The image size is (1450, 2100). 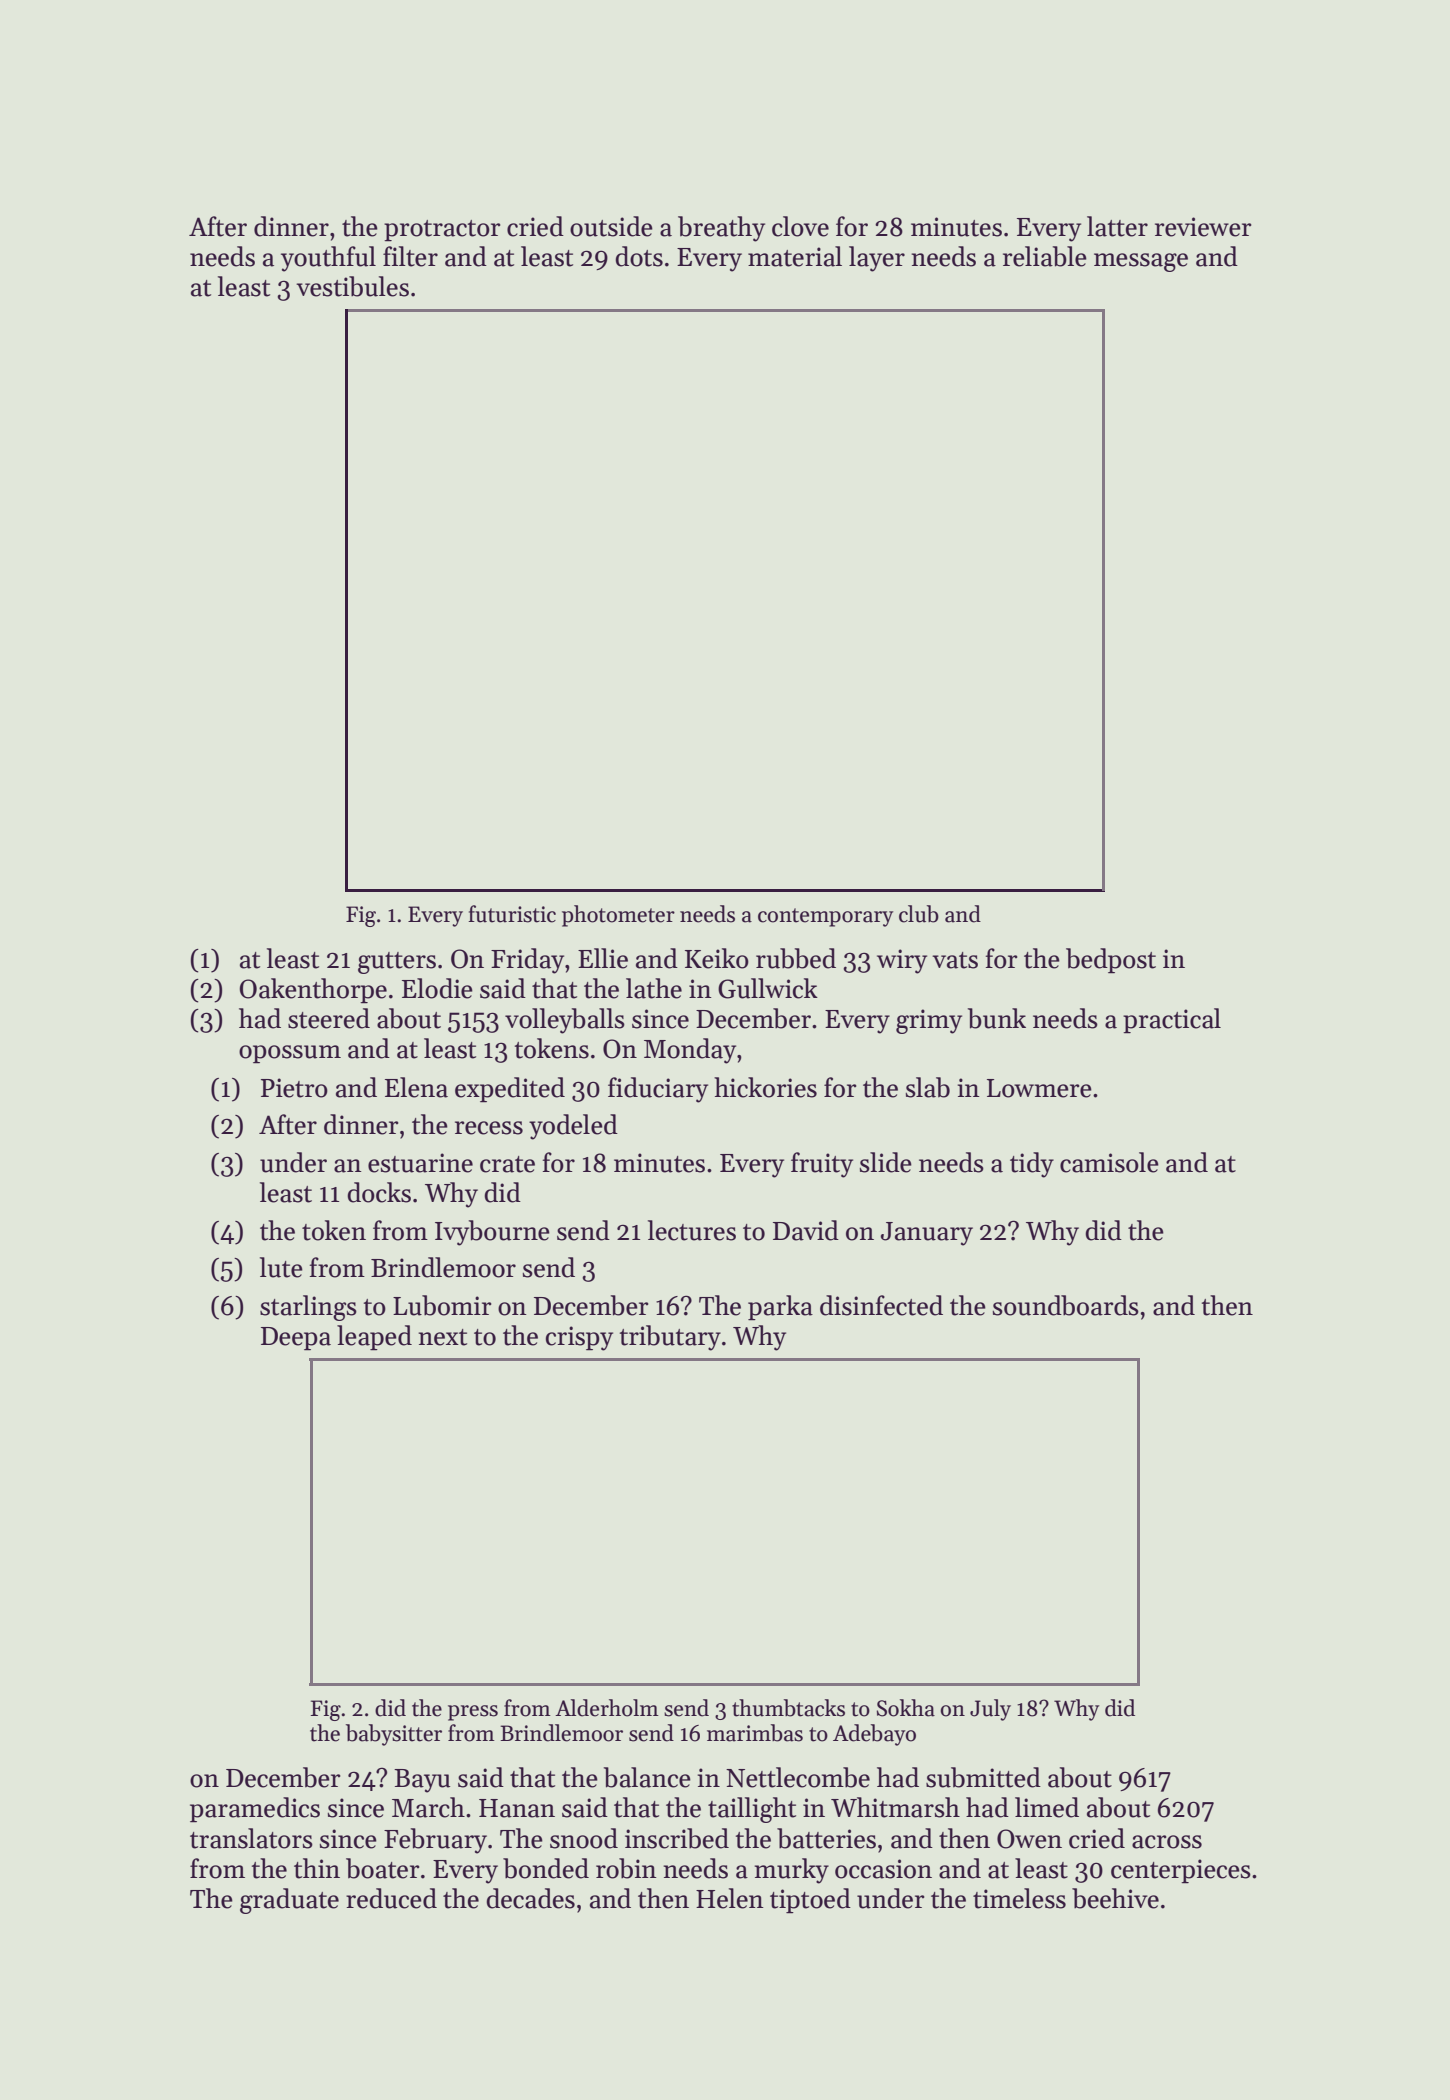 I want to click on press, so click(x=473, y=1713).
